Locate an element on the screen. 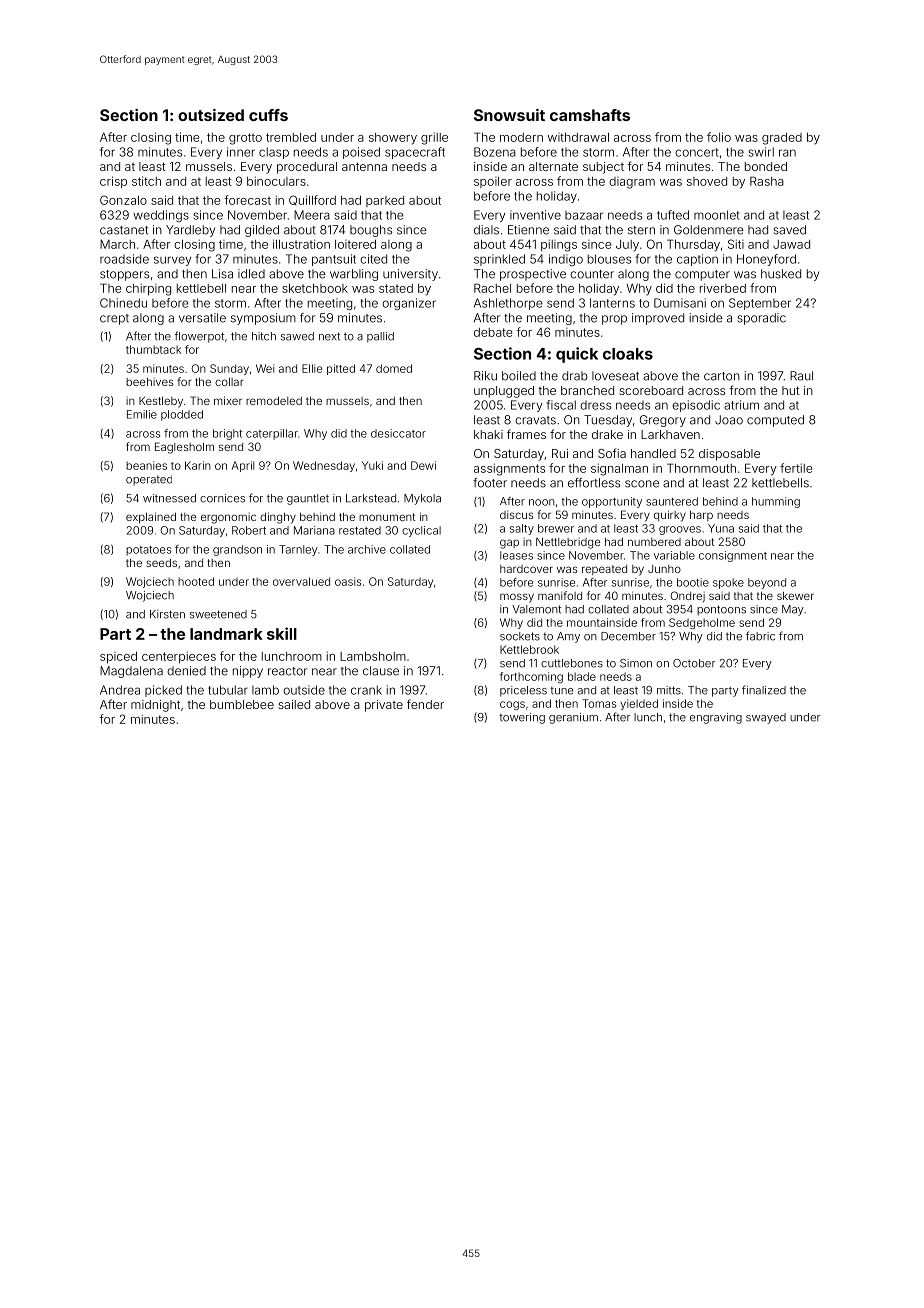 This screenshot has height=1308, width=924. boiled is located at coordinates (519, 376).
